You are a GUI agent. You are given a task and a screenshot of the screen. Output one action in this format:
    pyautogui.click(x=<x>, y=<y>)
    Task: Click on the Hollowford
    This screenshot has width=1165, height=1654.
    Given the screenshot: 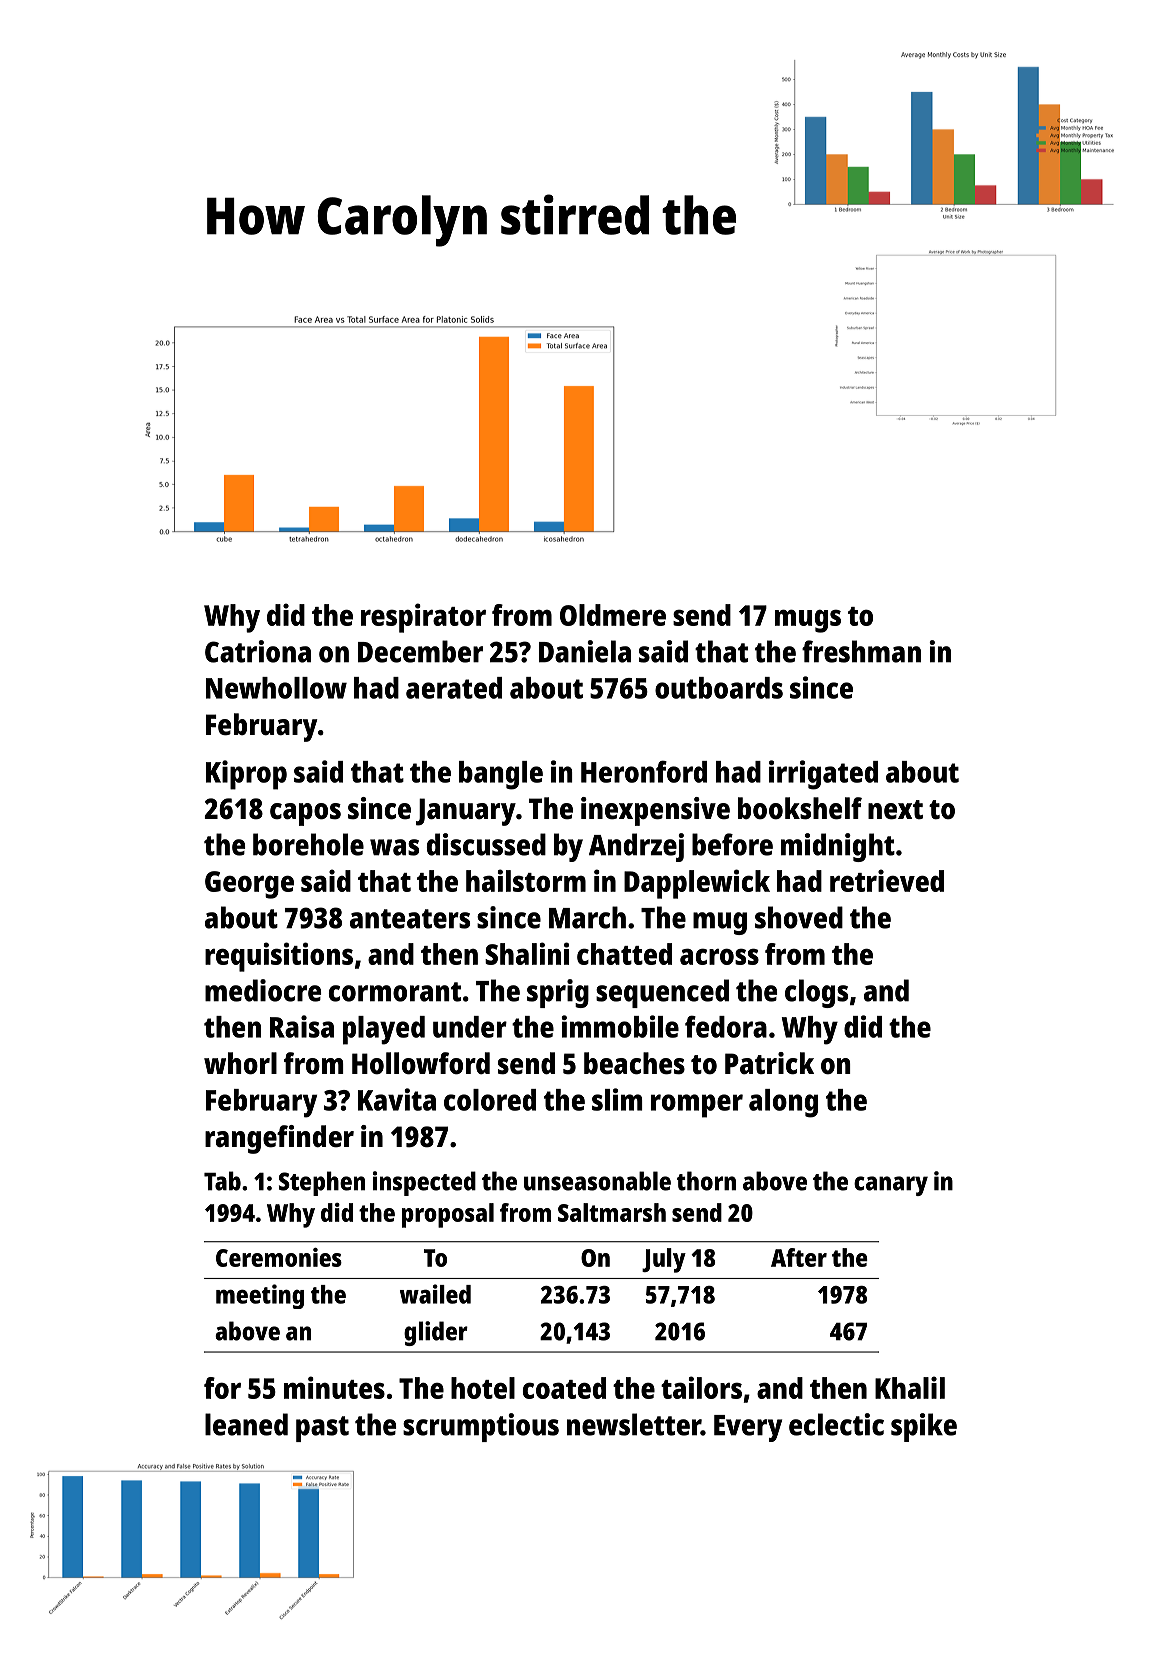 What is the action you would take?
    pyautogui.click(x=421, y=1063)
